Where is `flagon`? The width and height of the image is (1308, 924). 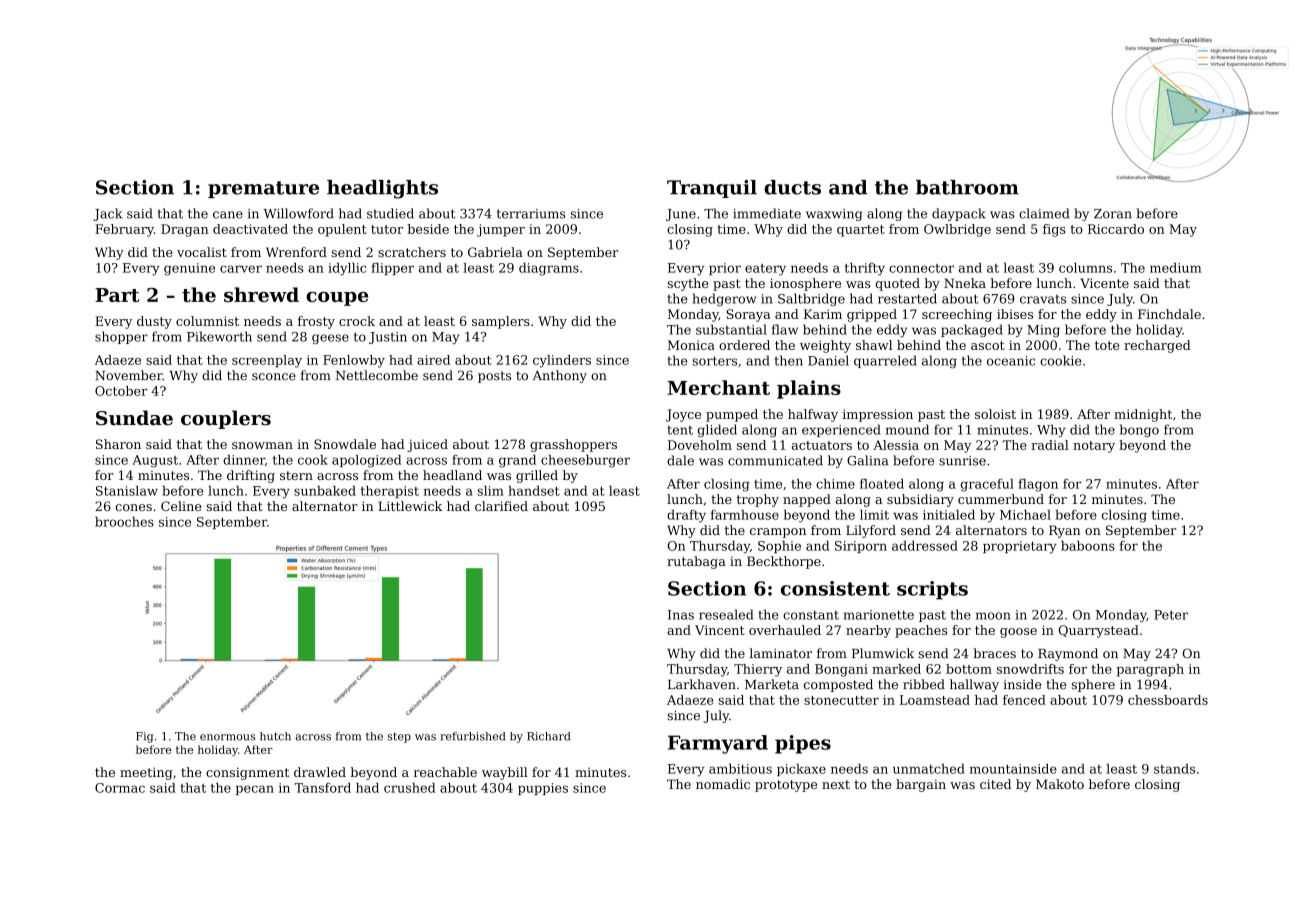
flagon is located at coordinates (1038, 485).
